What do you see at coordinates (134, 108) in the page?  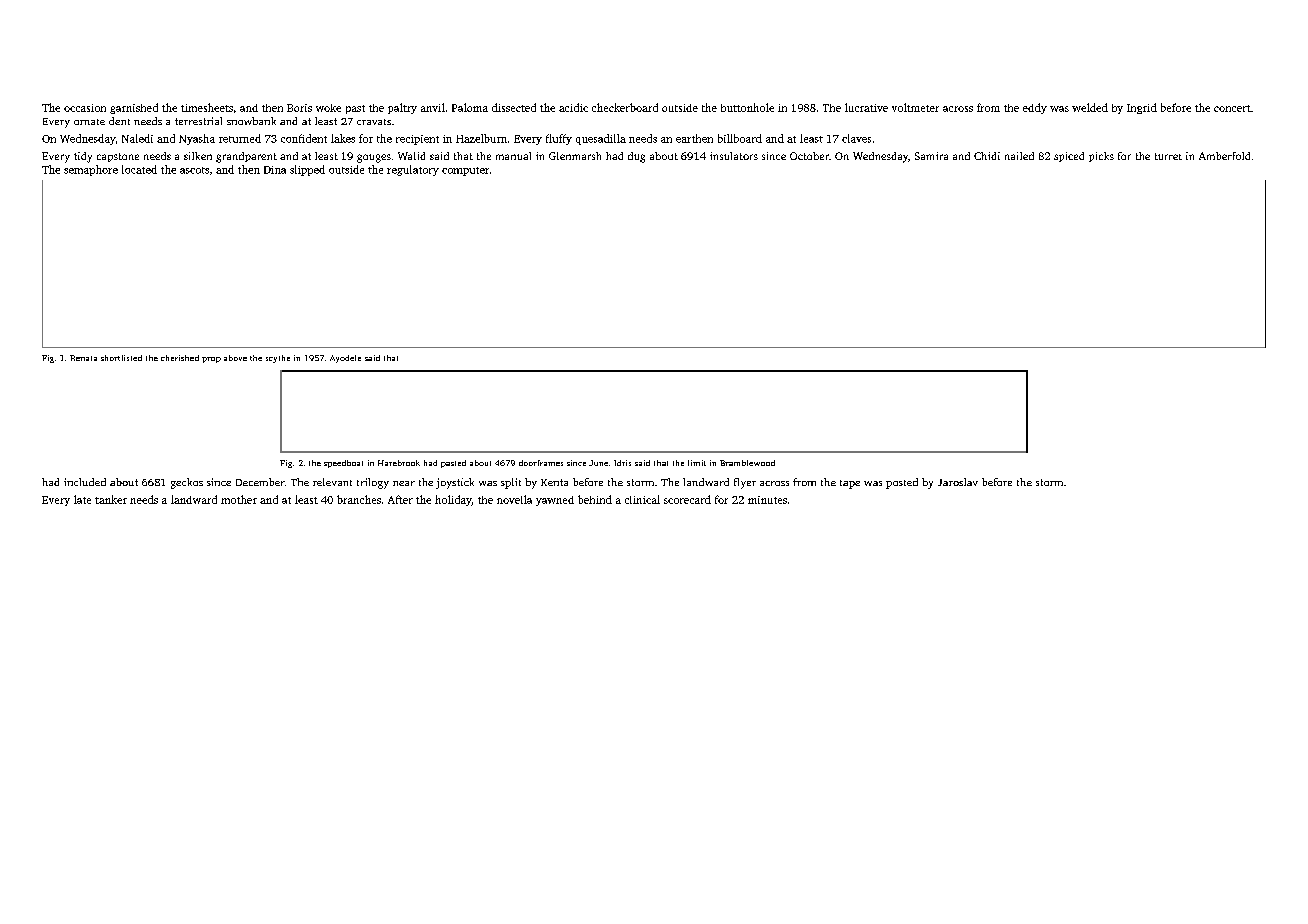 I see `garnished` at bounding box center [134, 108].
